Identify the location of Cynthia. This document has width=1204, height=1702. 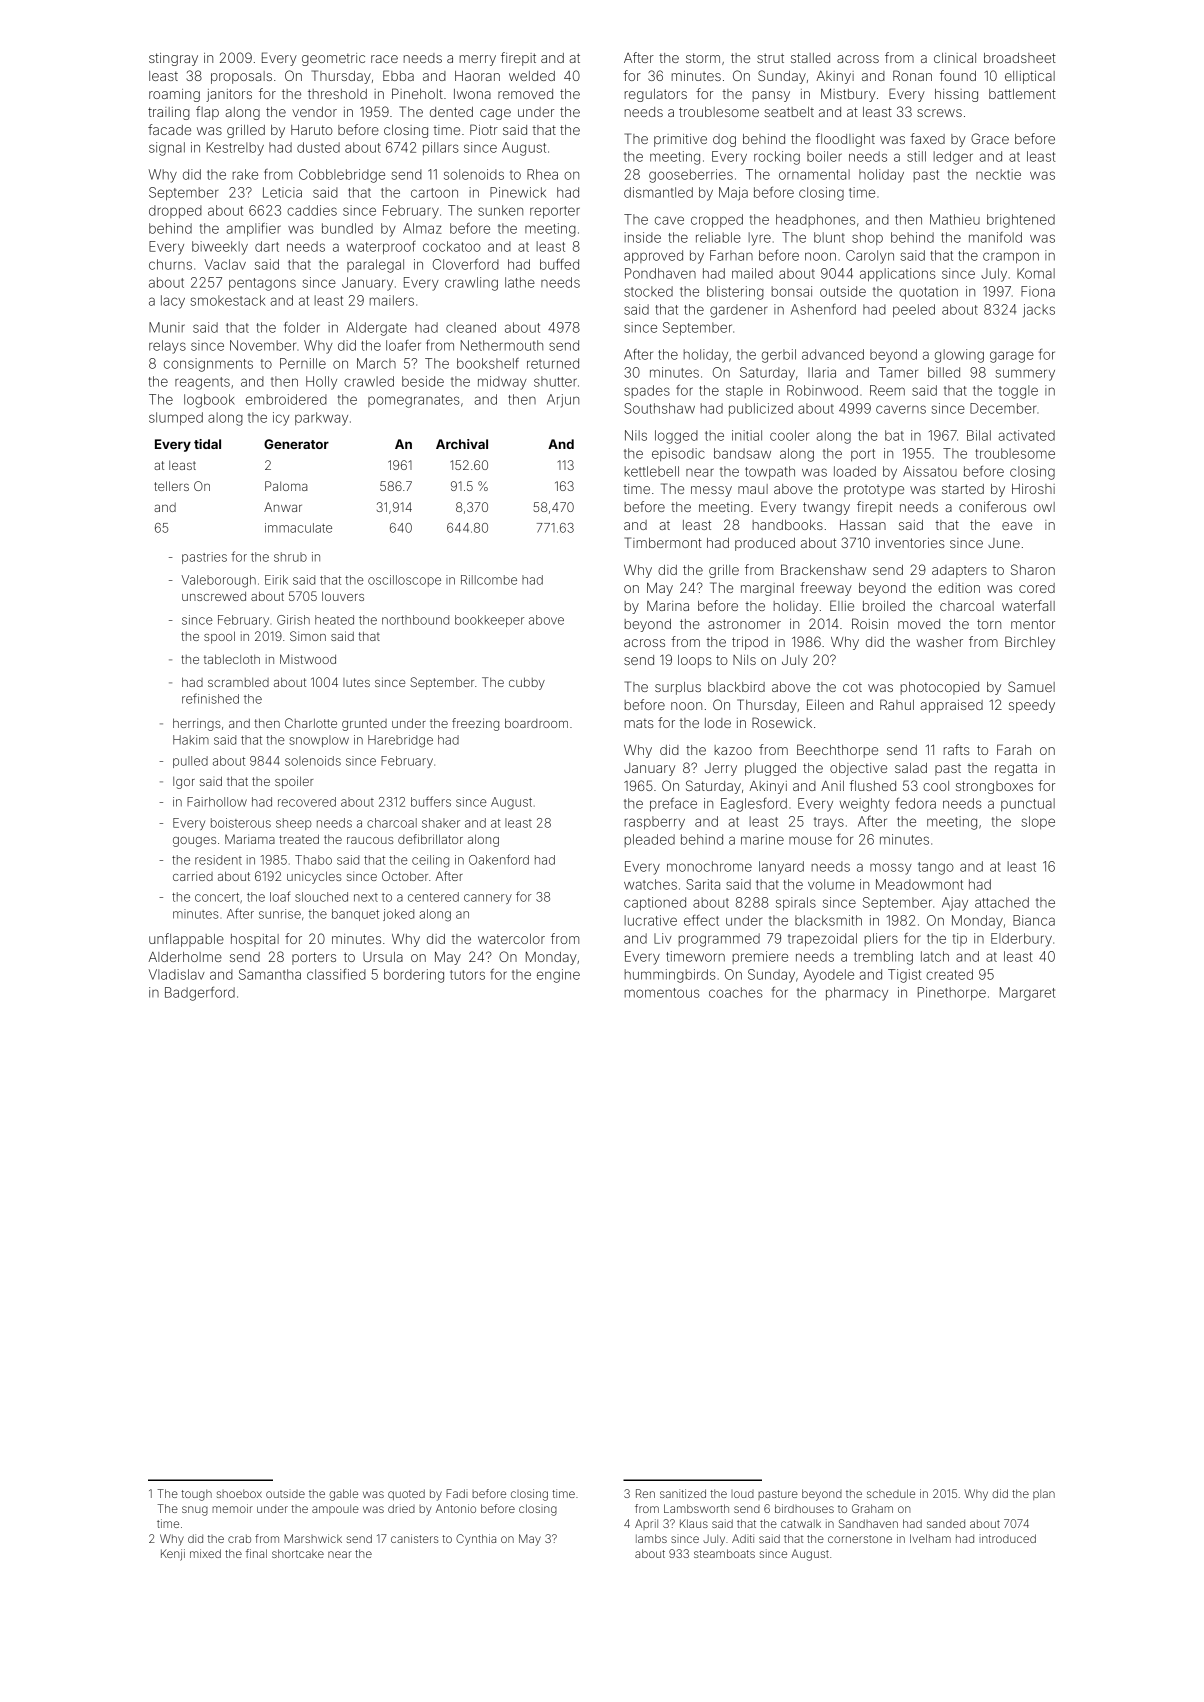
(476, 1540).
